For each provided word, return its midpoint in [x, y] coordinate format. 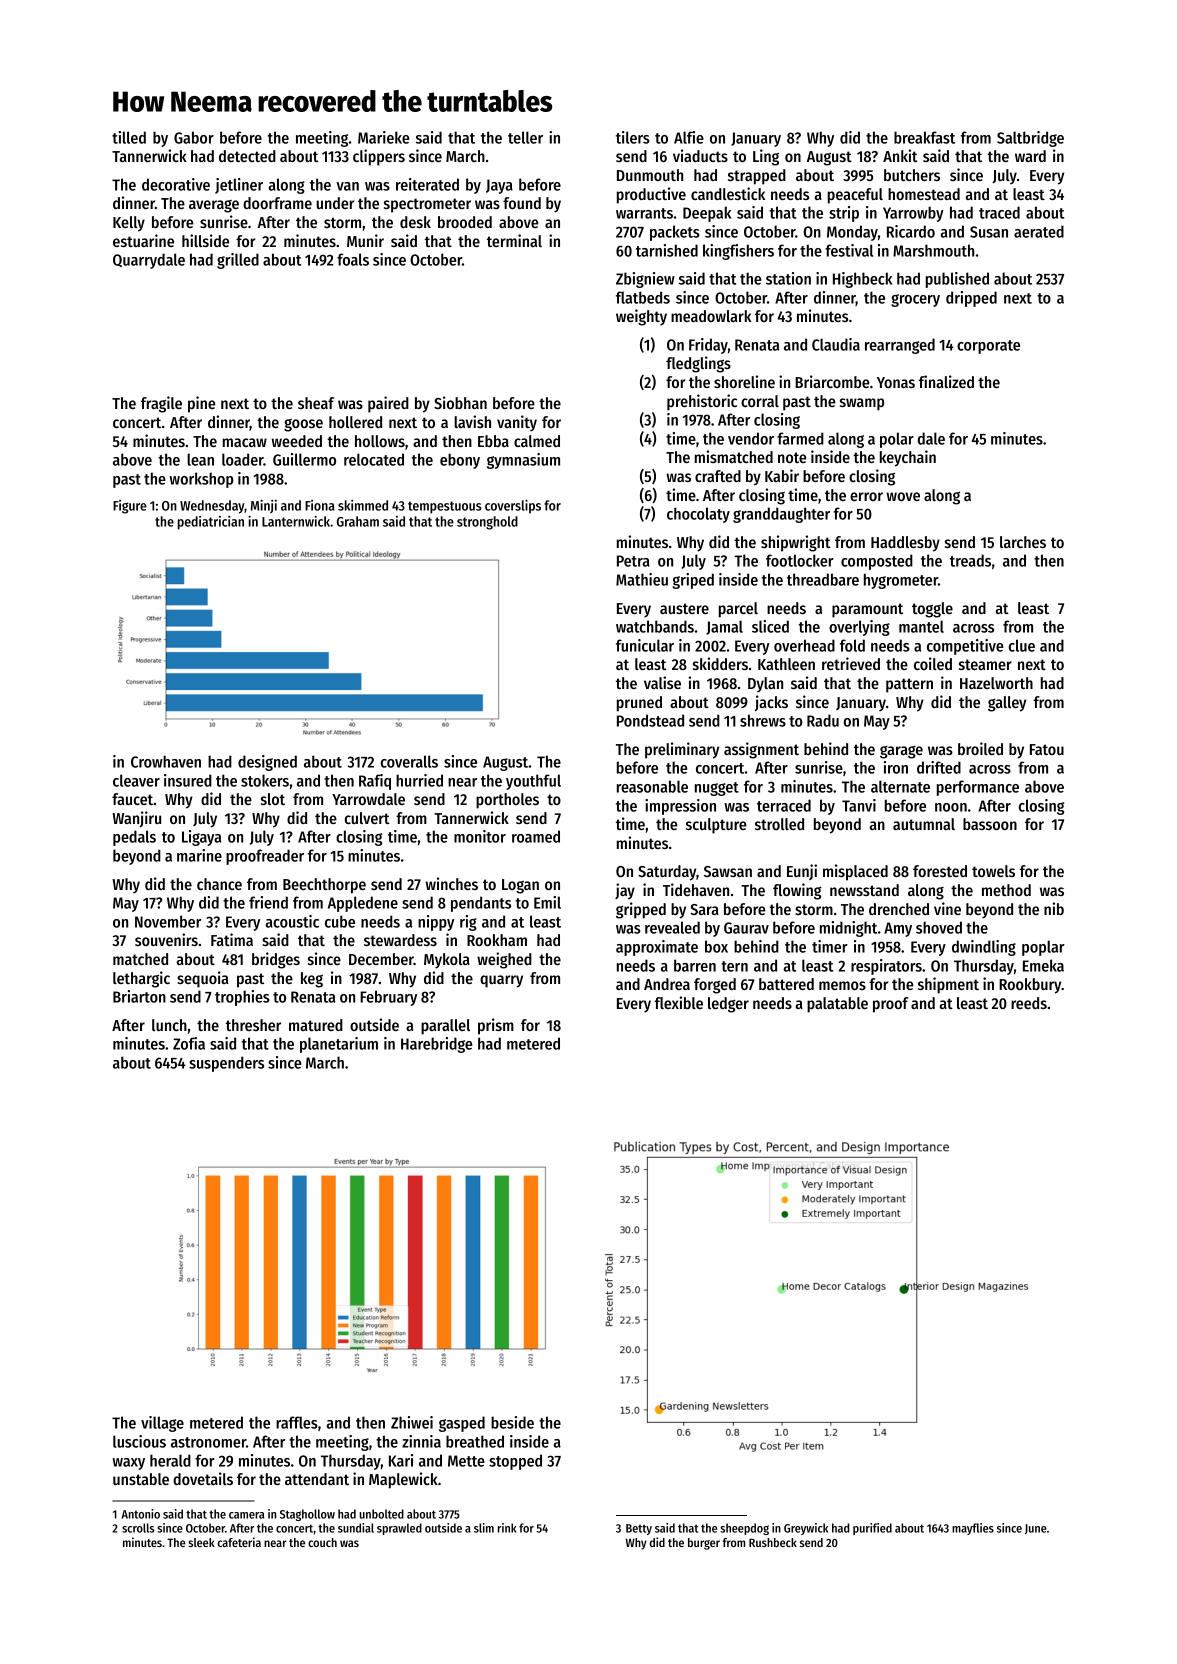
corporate [988, 347]
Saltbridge [1030, 139]
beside [512, 1422]
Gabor [194, 137]
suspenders [226, 1064]
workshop [201, 480]
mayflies [973, 1529]
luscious [139, 1441]
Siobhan [460, 402]
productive [651, 195]
